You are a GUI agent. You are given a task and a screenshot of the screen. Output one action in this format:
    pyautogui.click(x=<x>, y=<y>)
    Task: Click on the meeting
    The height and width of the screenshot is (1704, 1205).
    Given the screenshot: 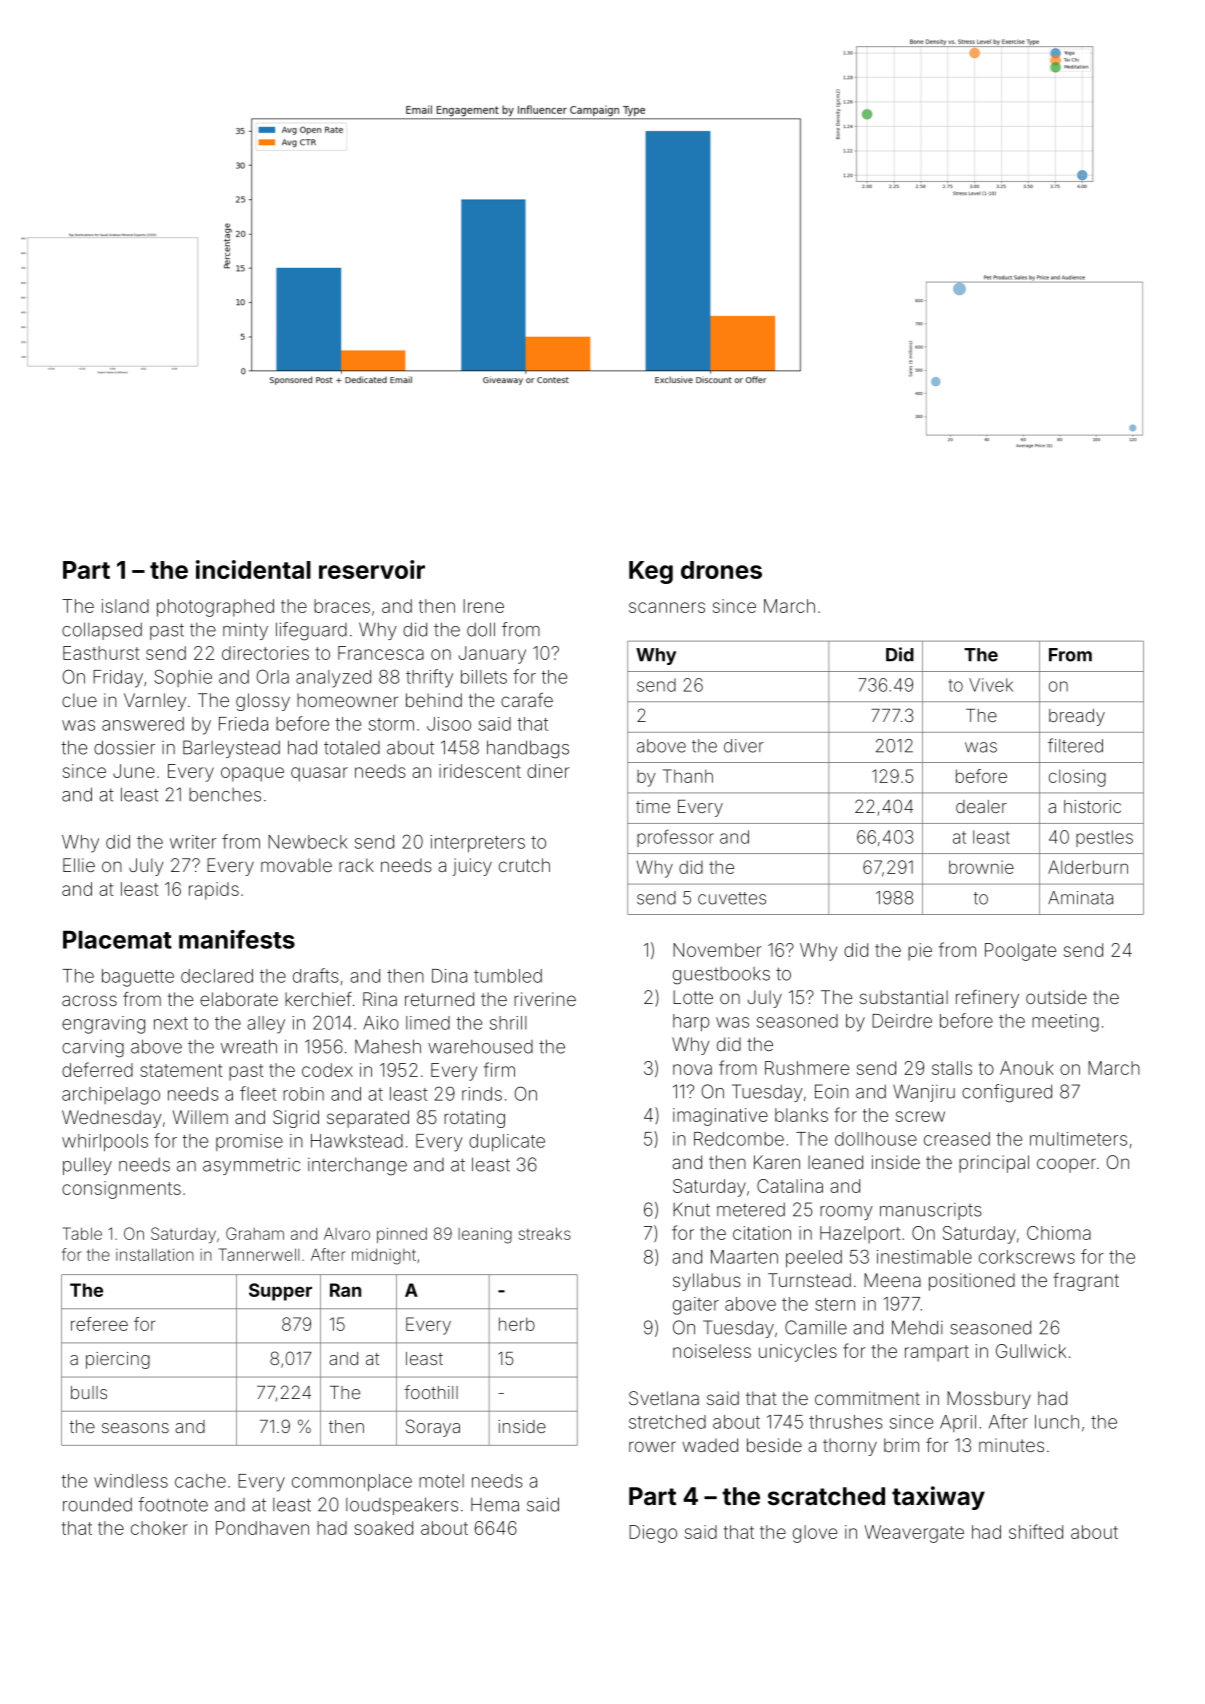 What is the action you would take?
    pyautogui.click(x=1065, y=1023)
